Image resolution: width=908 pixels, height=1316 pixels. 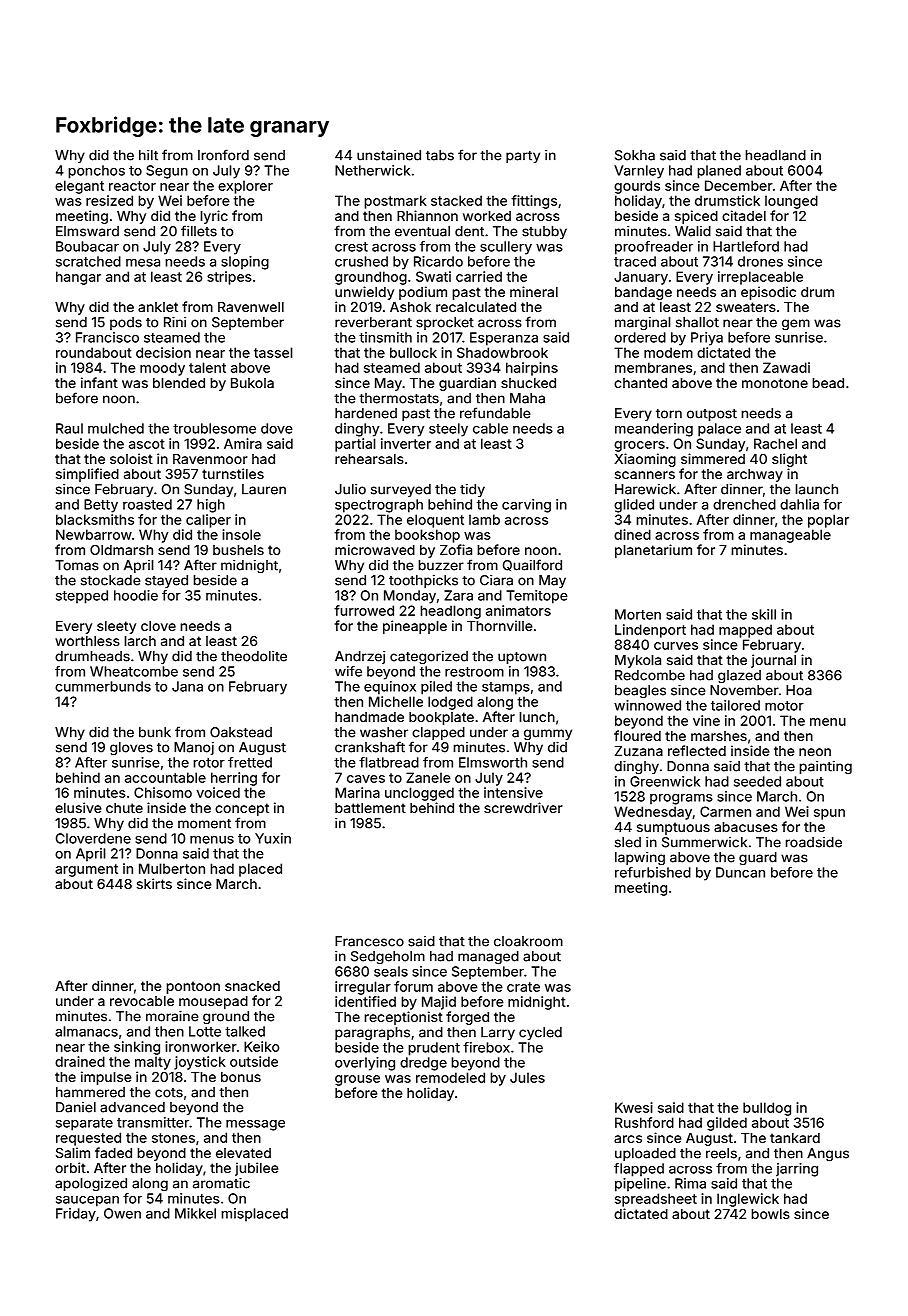 I want to click on sweaters, so click(x=746, y=307).
